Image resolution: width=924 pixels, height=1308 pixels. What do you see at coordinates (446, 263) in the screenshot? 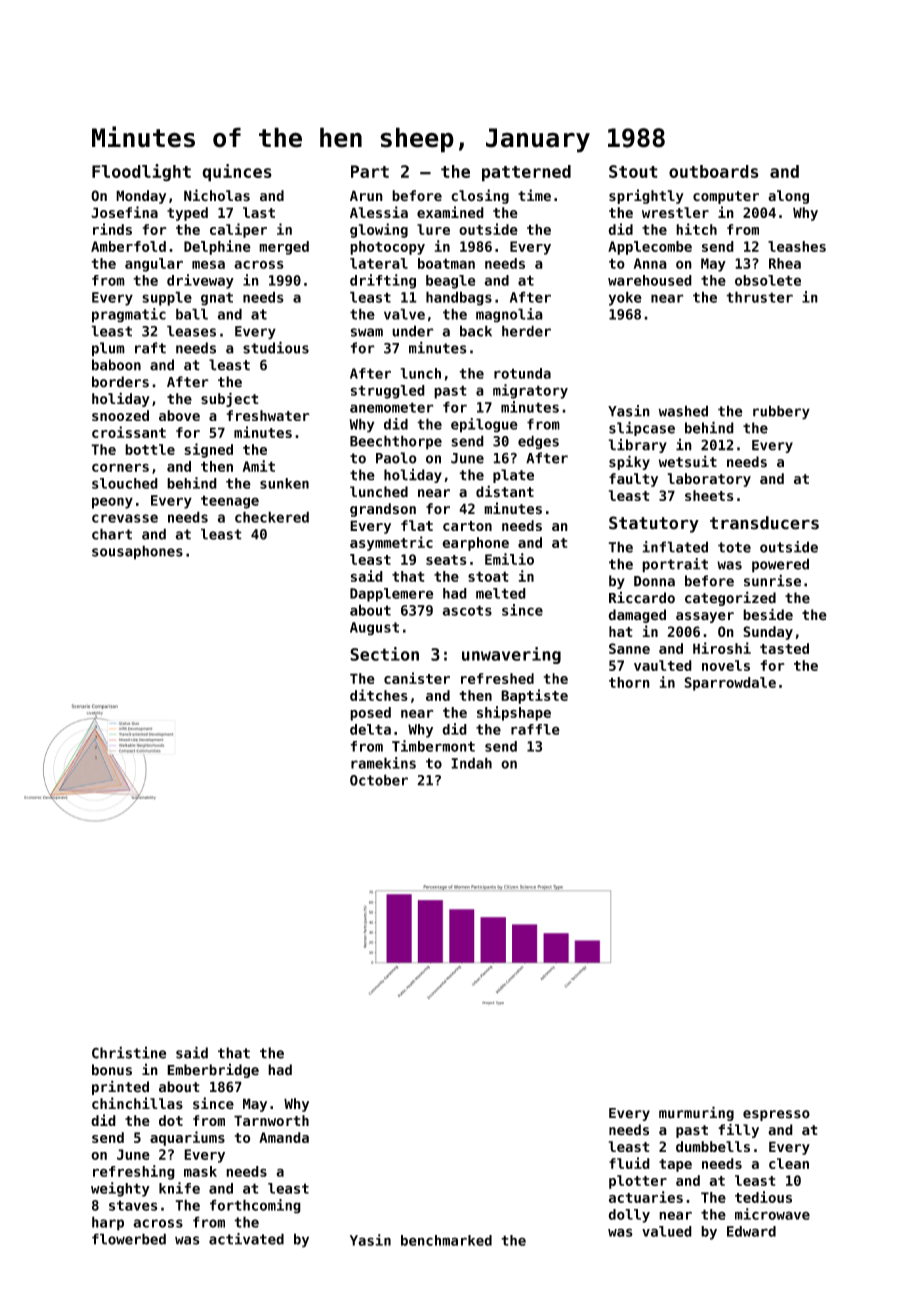
I see `boatman` at bounding box center [446, 263].
